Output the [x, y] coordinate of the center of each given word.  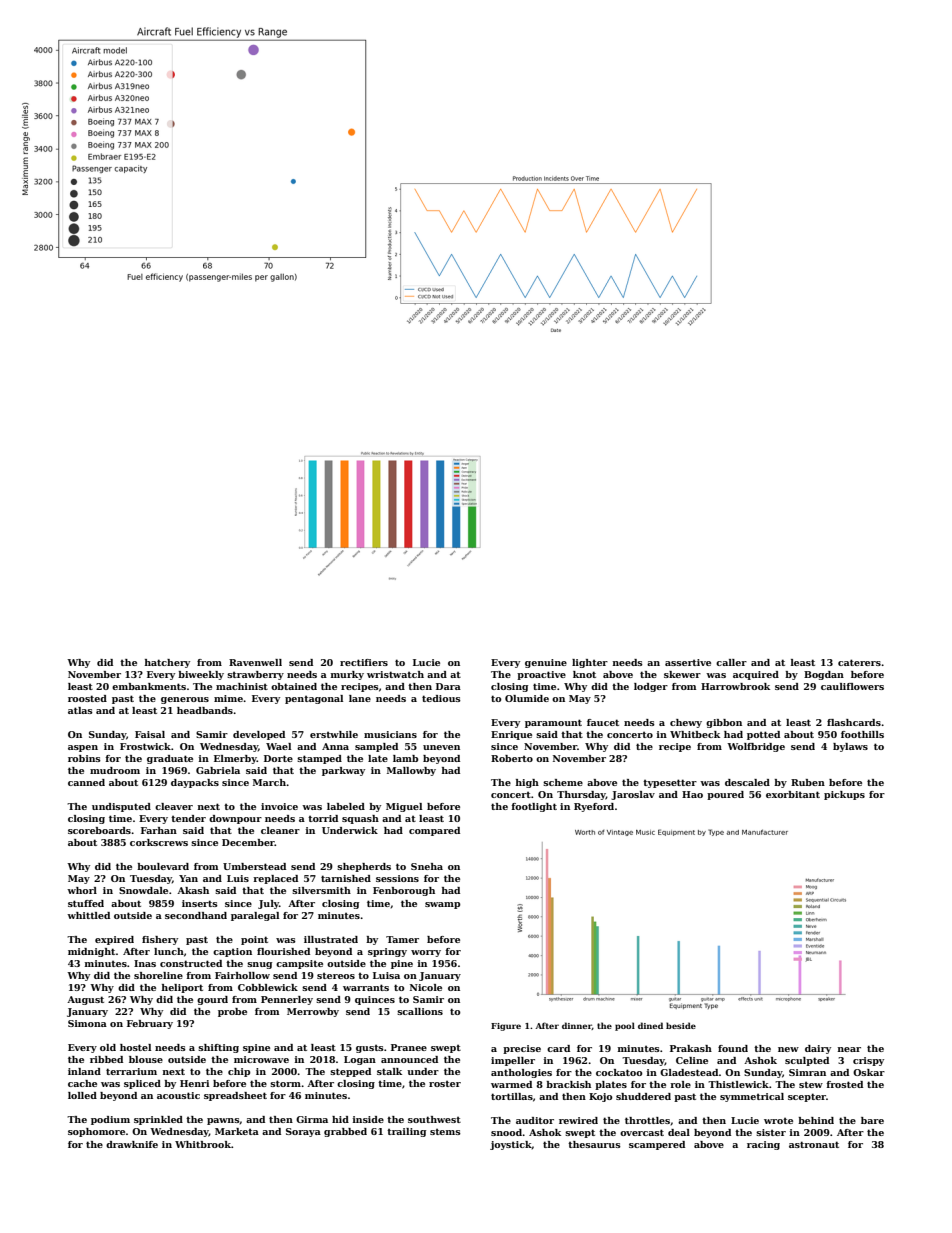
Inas [145, 963]
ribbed [106, 1059]
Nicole [426, 987]
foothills [862, 734]
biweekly [201, 675]
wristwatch [395, 674]
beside [681, 1025]
